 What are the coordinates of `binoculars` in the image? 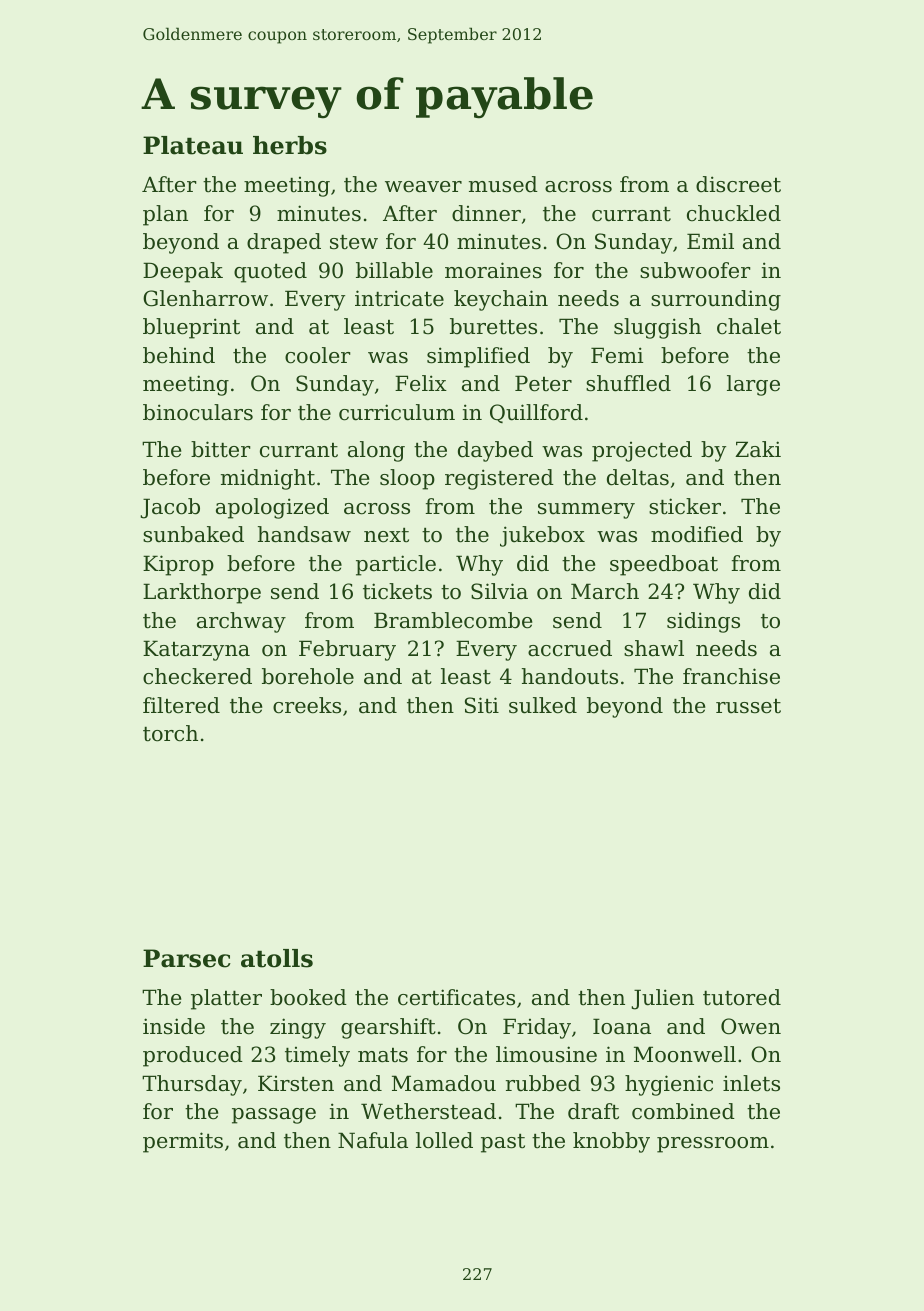 It's located at (198, 412).
